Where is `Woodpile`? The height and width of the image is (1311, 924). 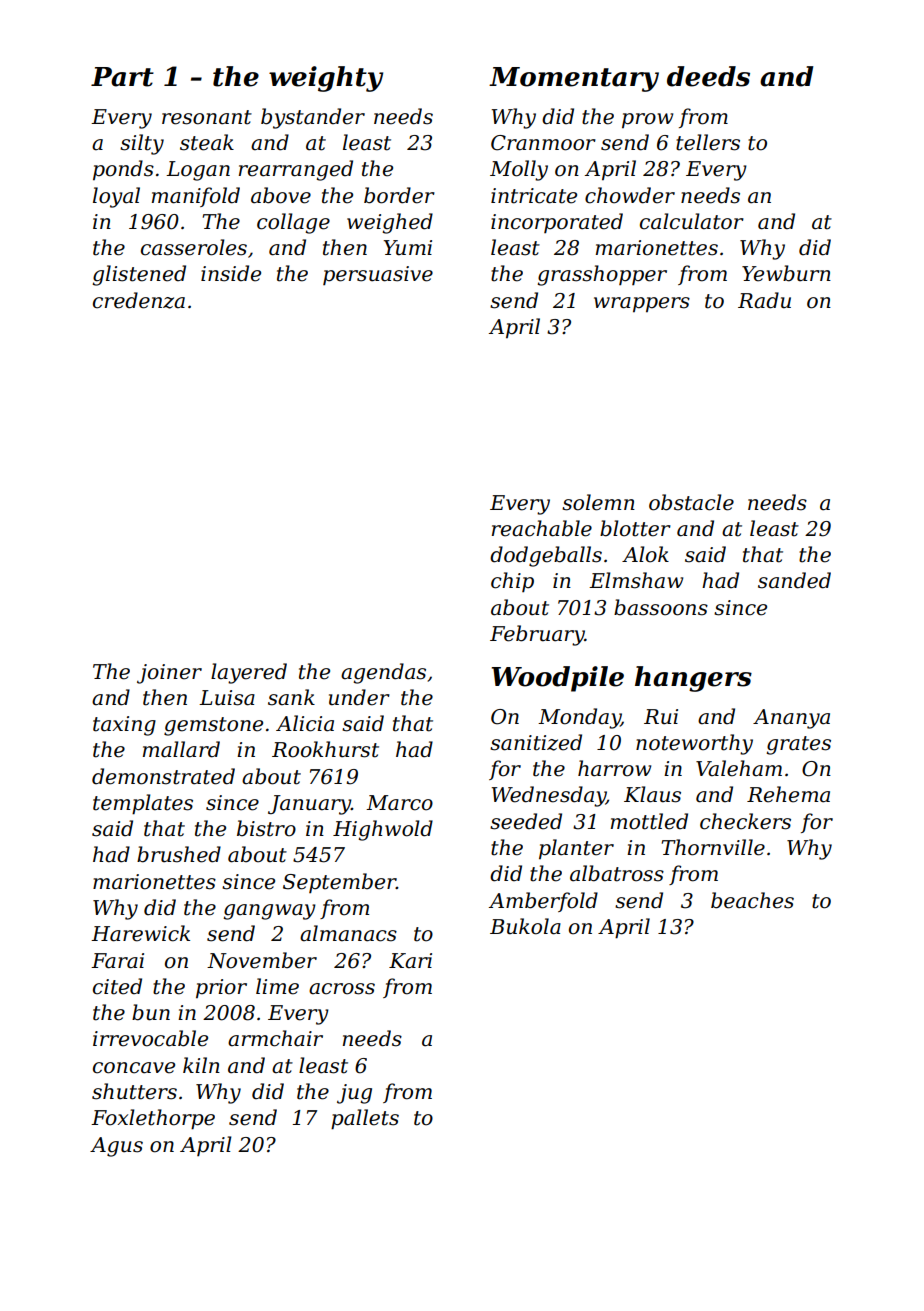 Woodpile is located at coordinates (558, 679).
